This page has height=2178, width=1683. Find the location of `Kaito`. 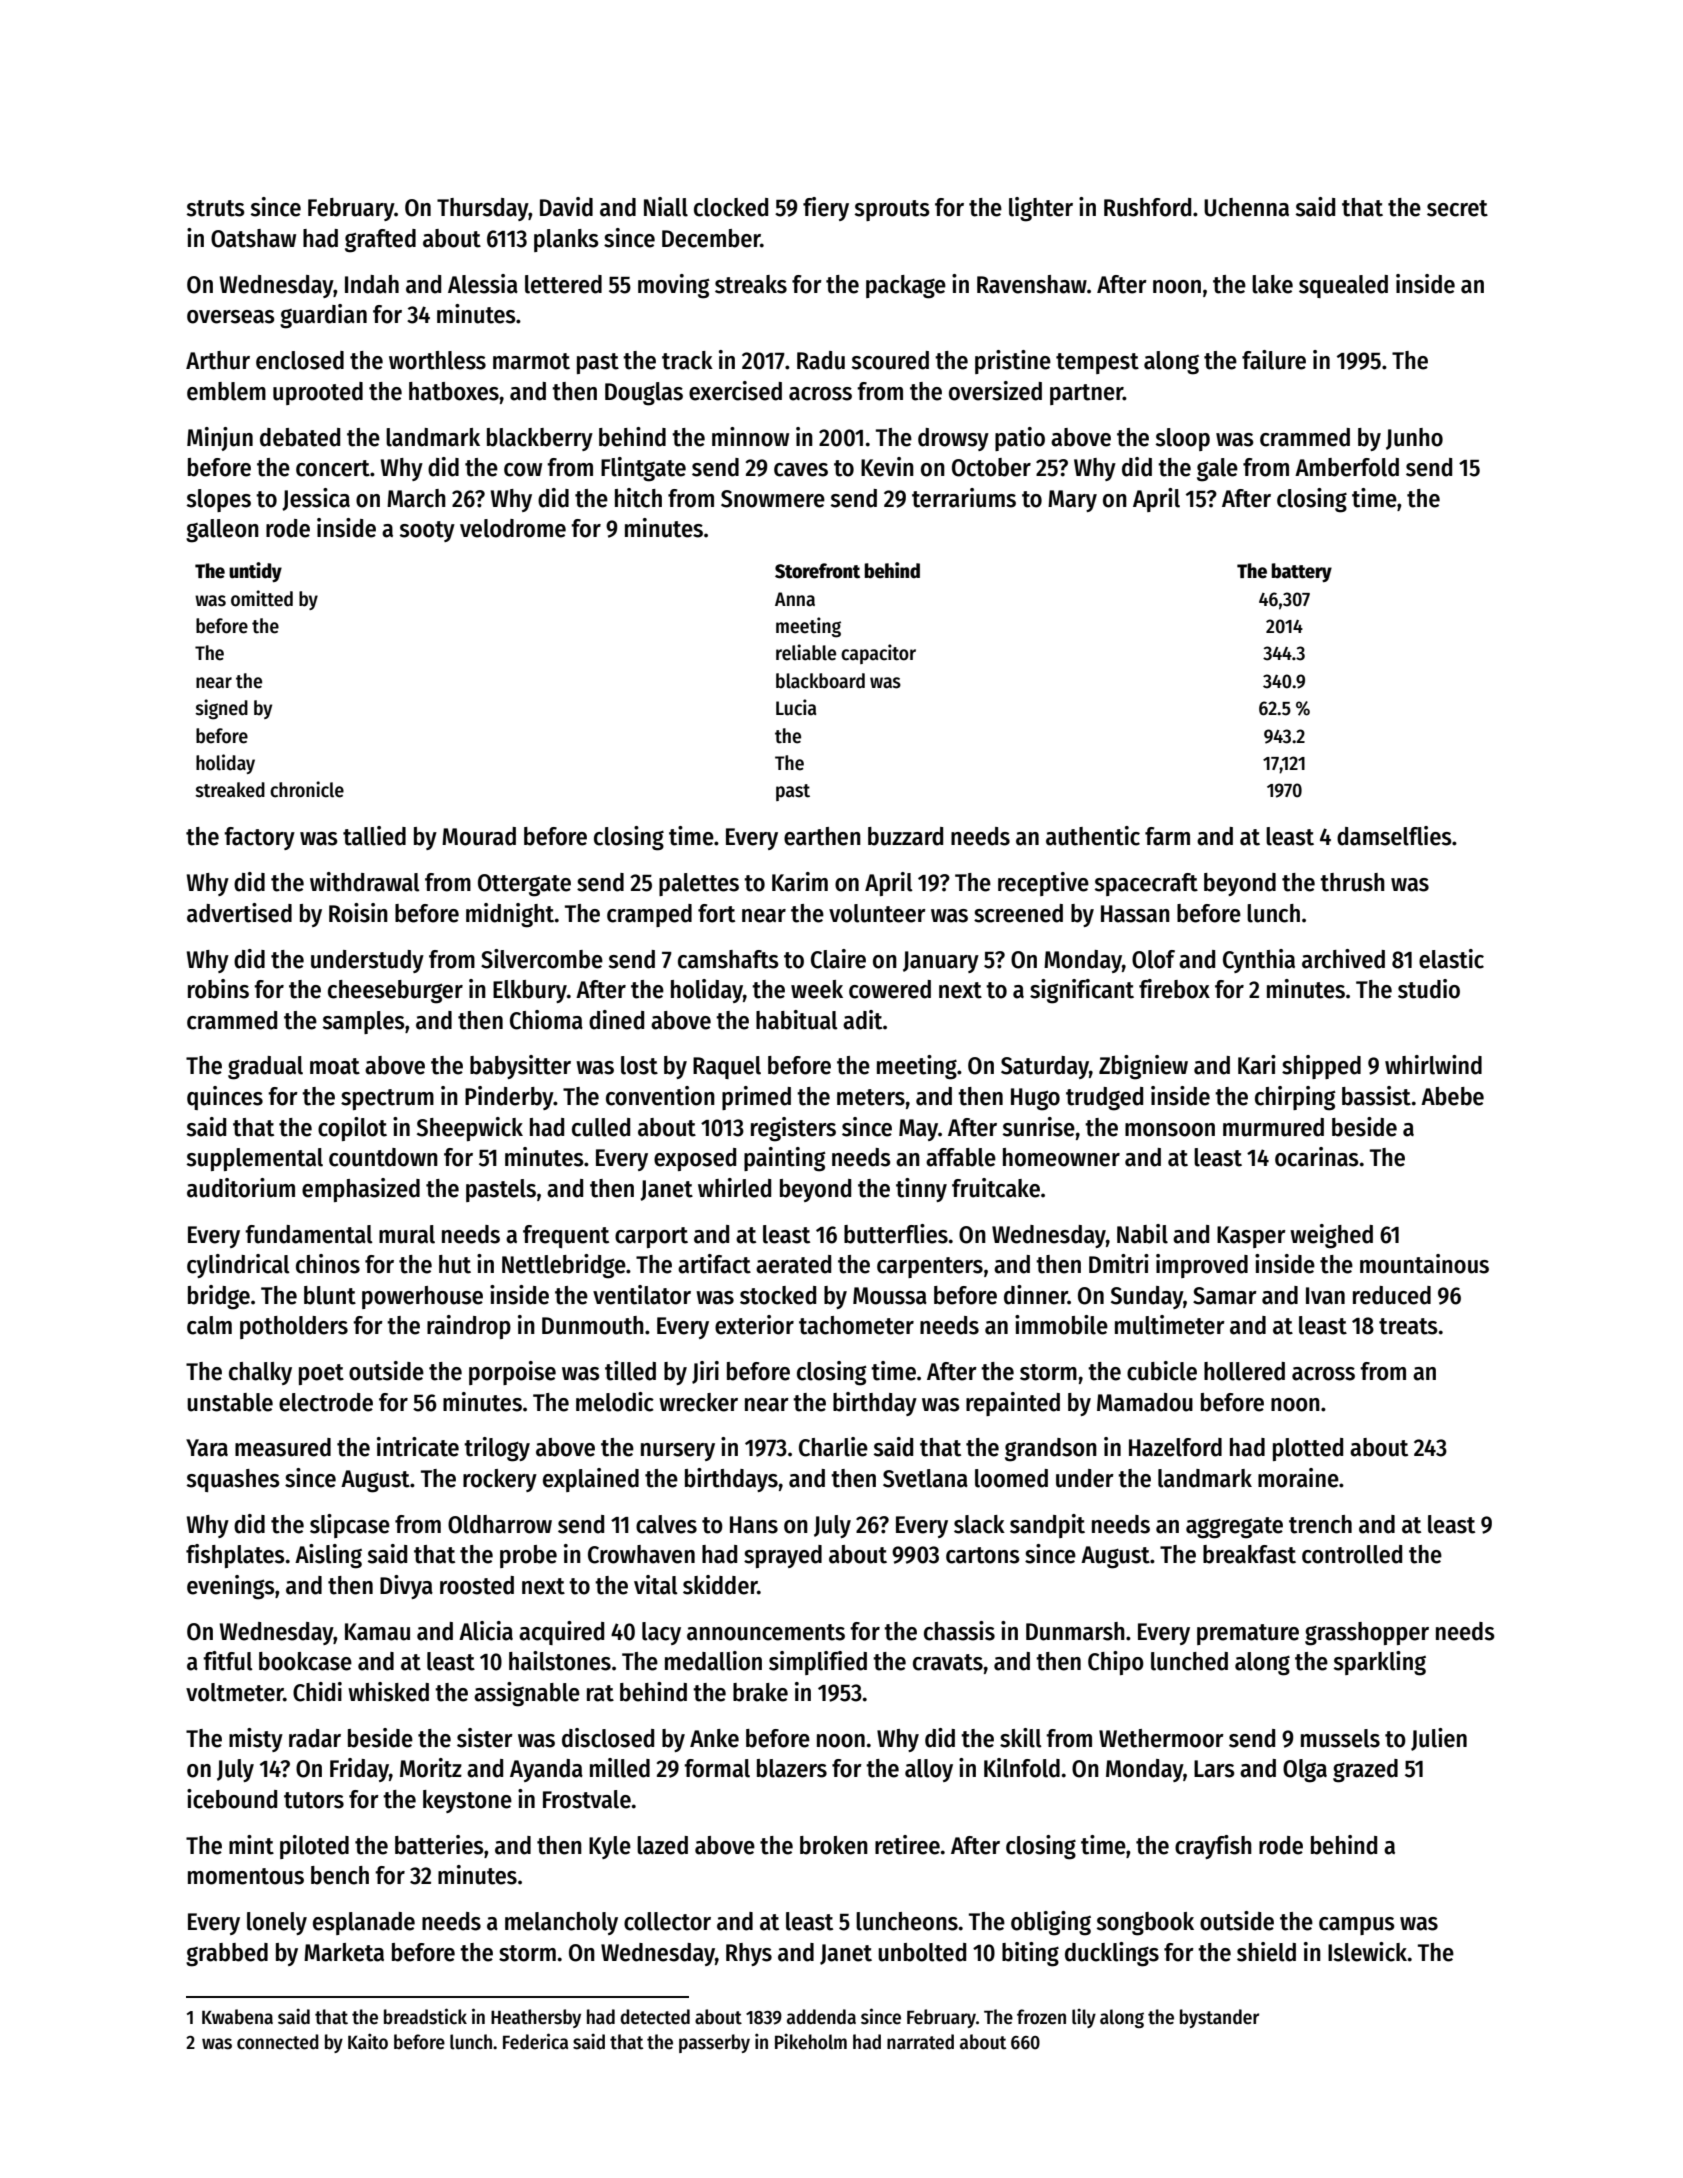

Kaito is located at coordinates (368, 2041).
